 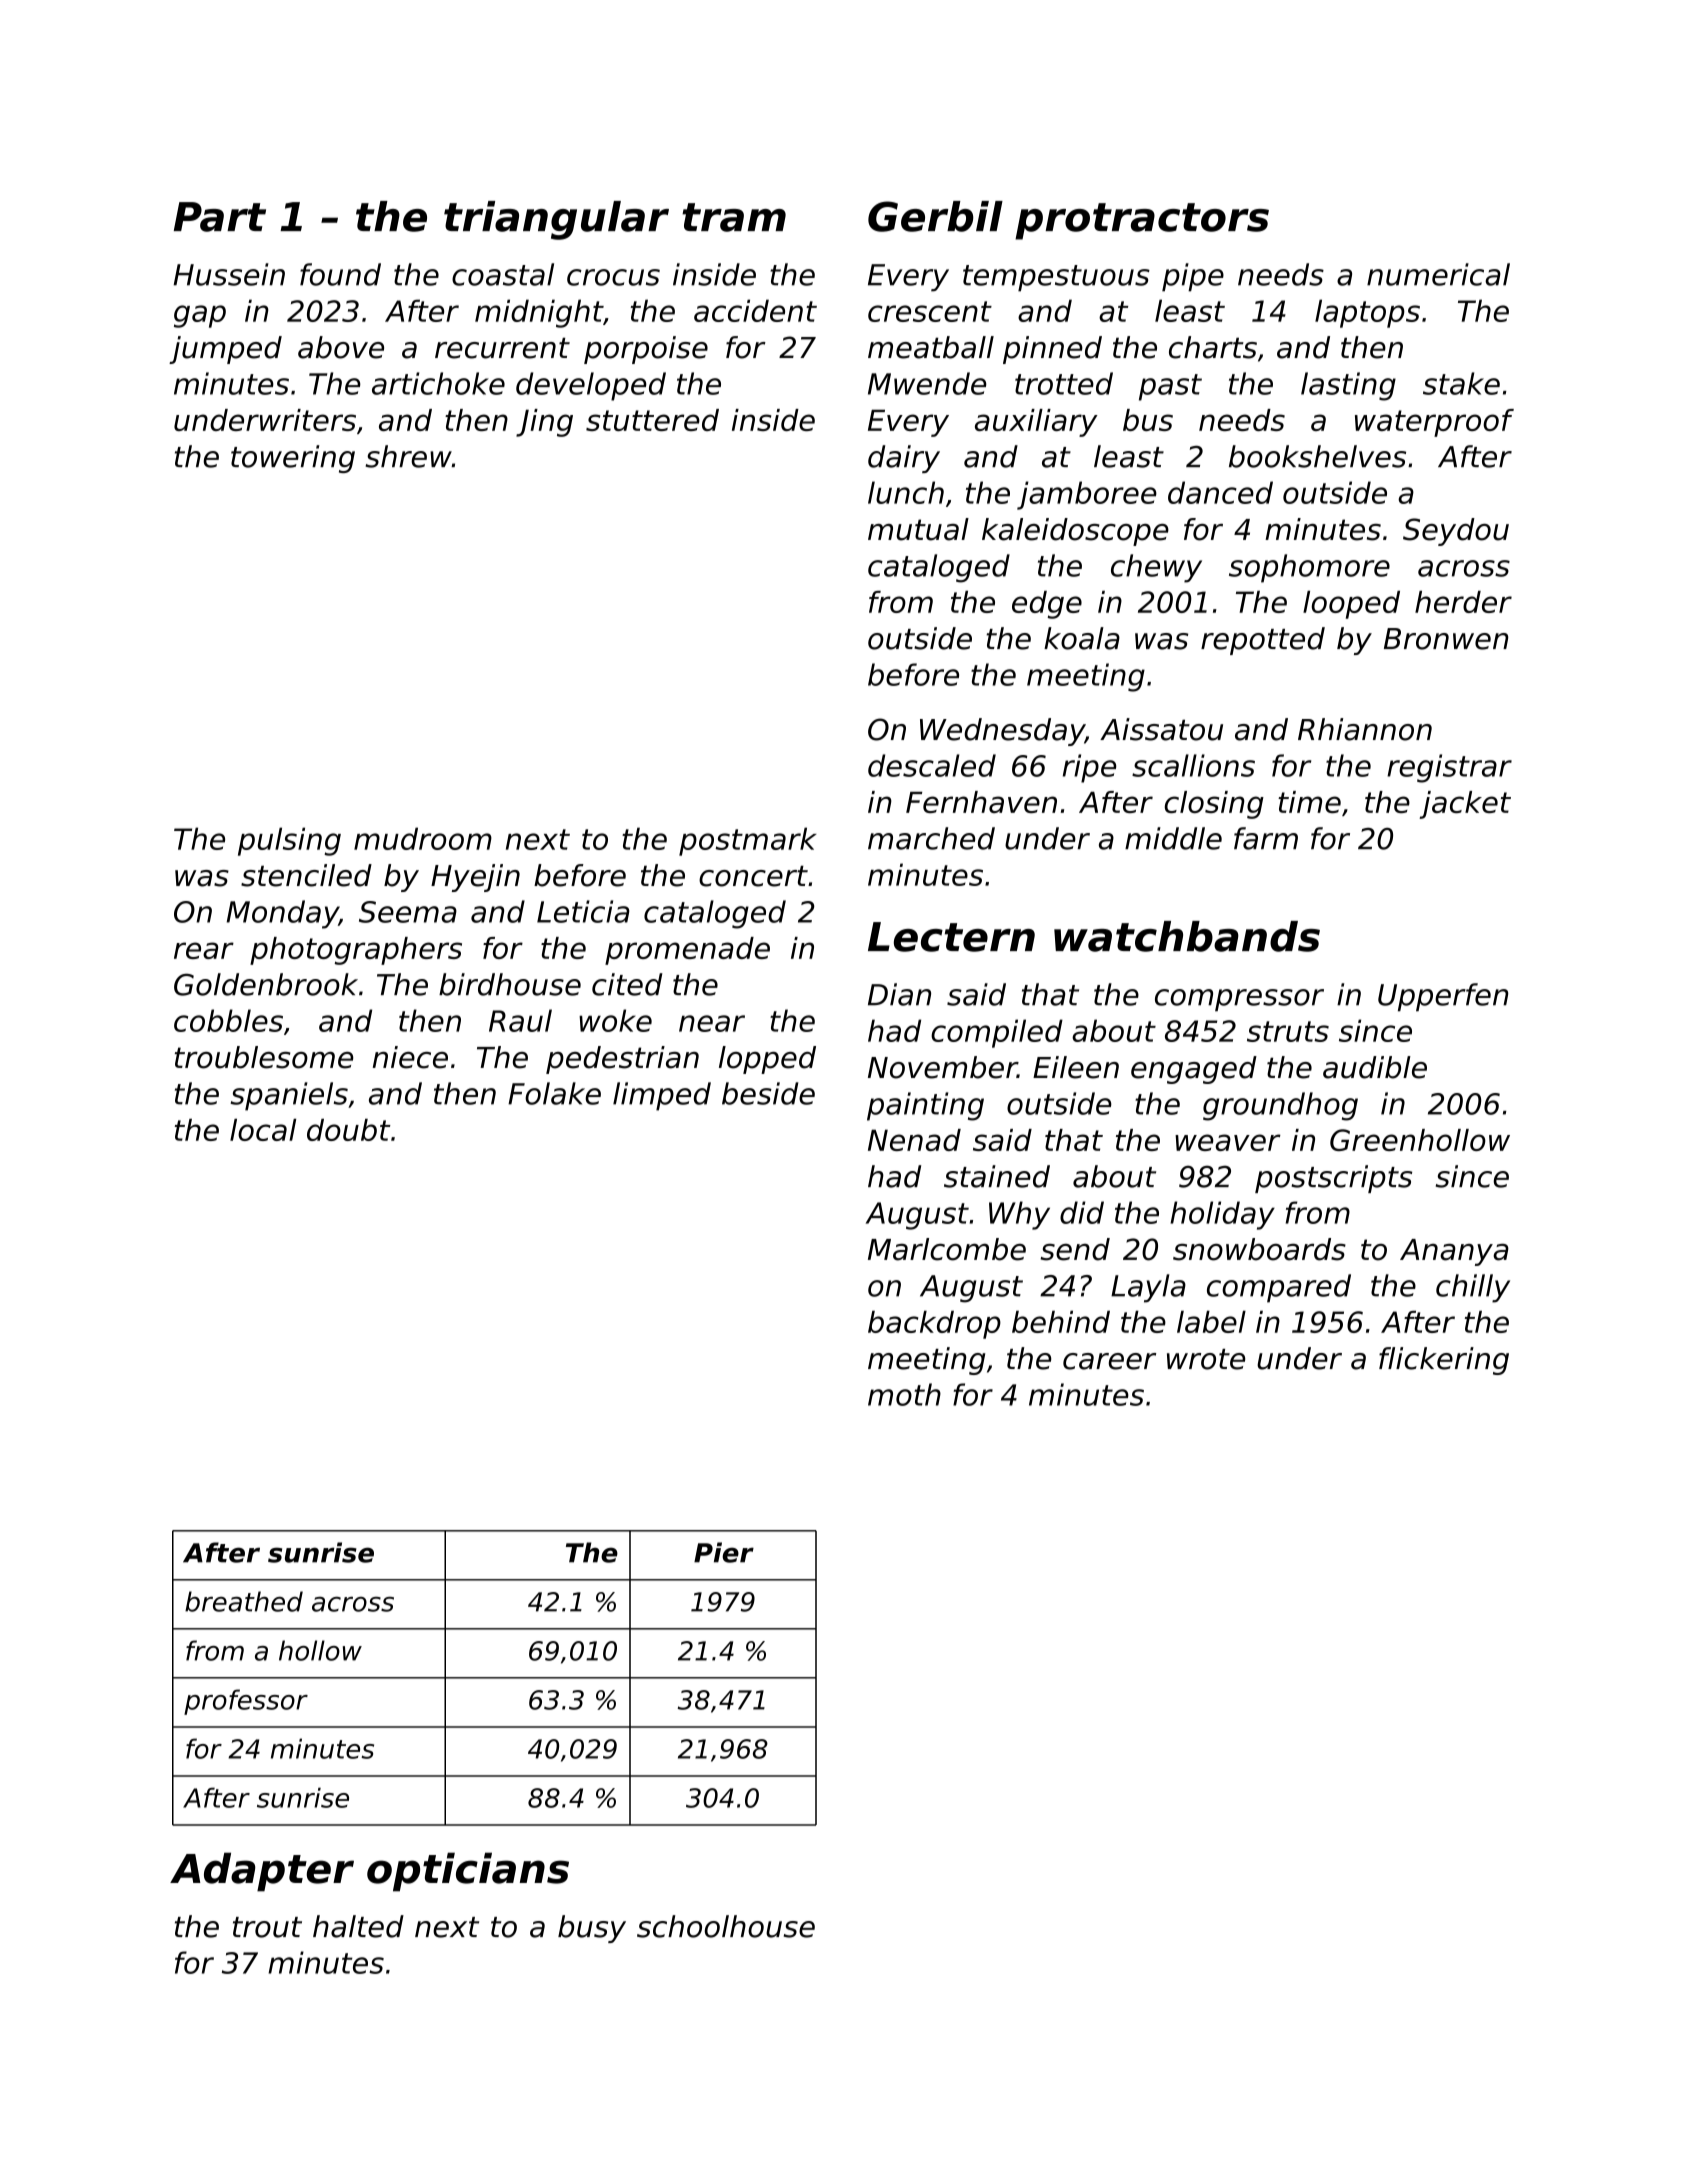 What do you see at coordinates (726, 1926) in the screenshot?
I see `schoolhouse` at bounding box center [726, 1926].
